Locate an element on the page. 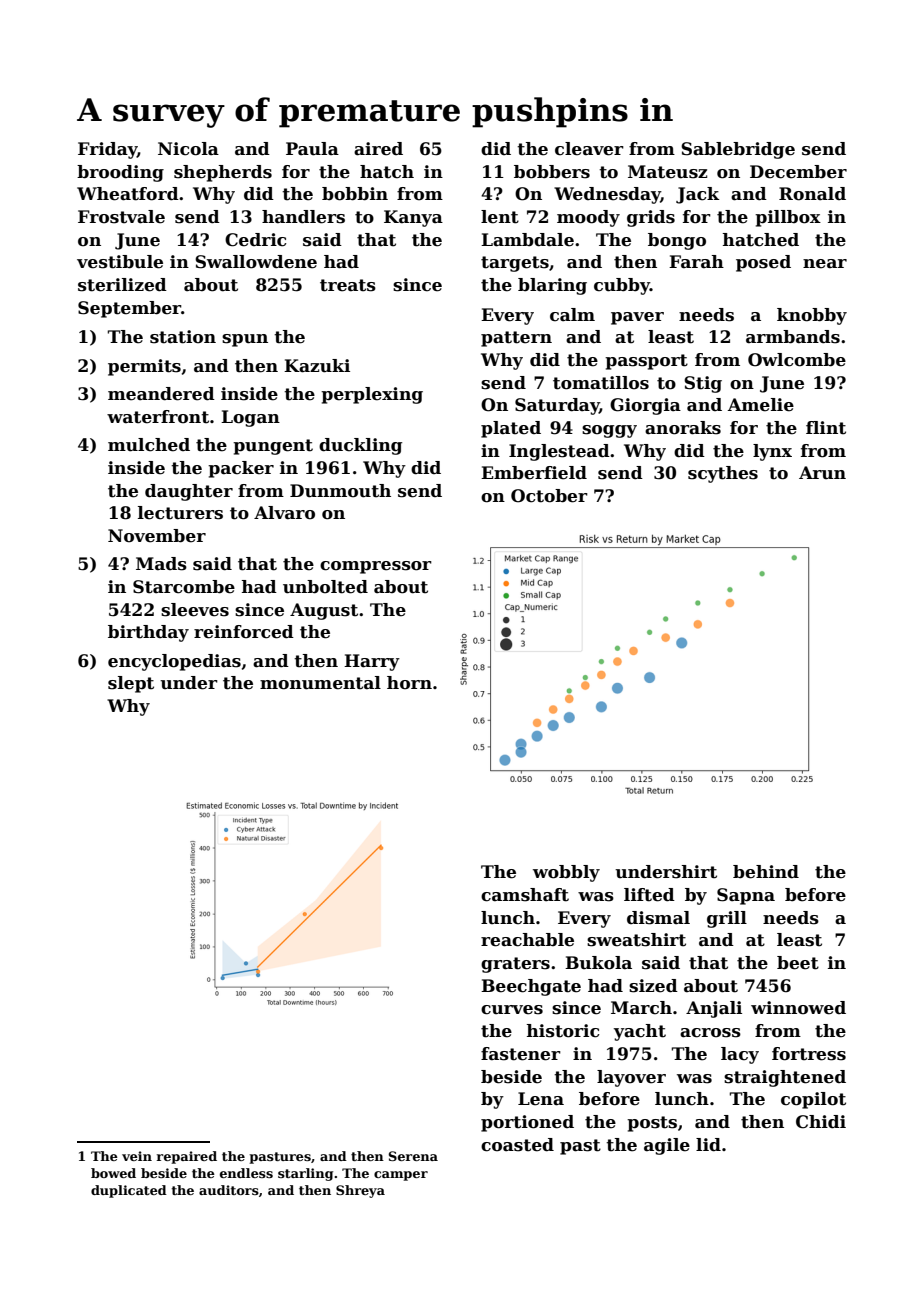 This document has height=1311, width=924. Paula is located at coordinates (312, 149).
